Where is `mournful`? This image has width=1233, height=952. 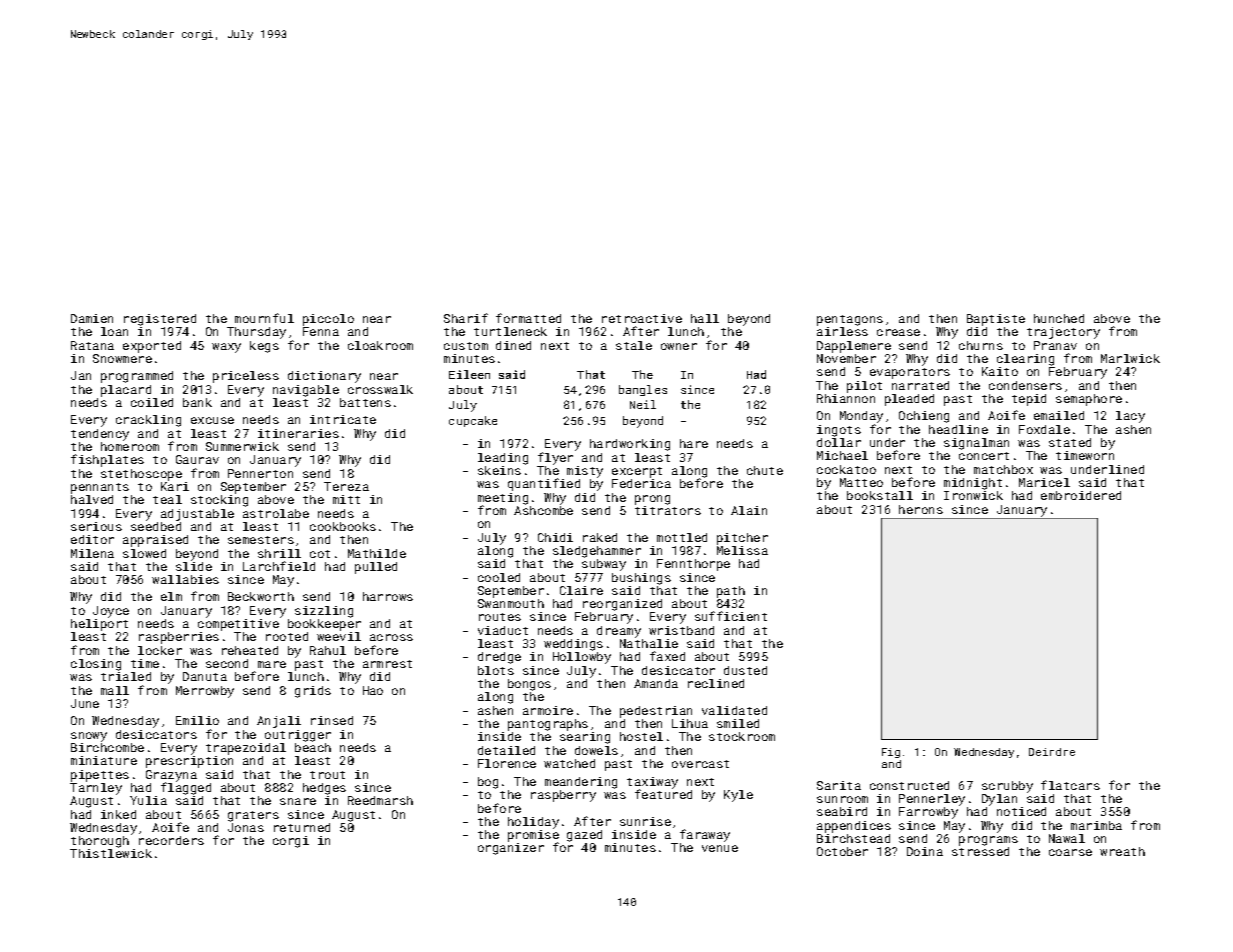 mournful is located at coordinates (264, 318).
